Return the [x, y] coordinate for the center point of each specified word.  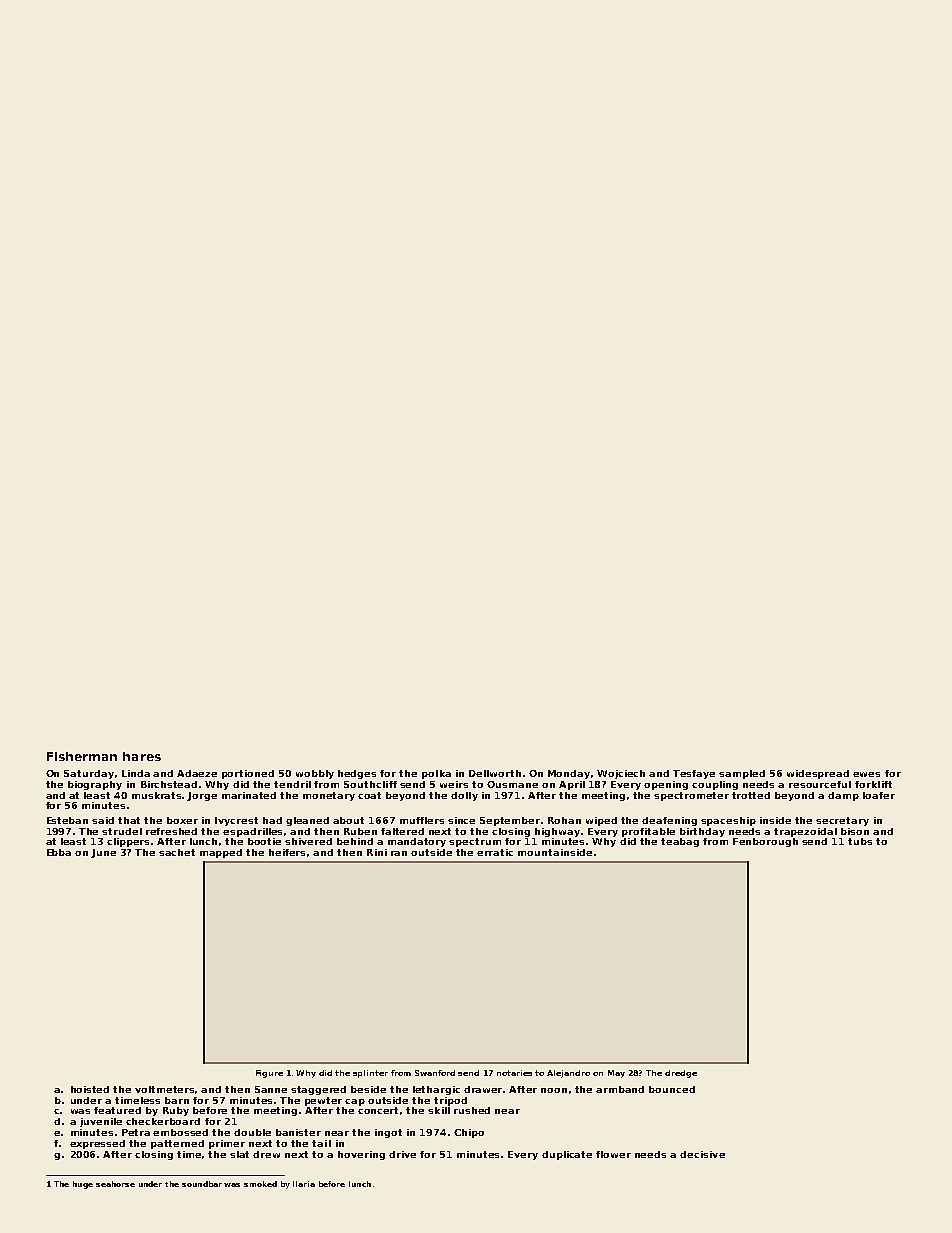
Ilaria [304, 1184]
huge [83, 1185]
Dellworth [495, 773]
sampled [742, 774]
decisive [702, 1154]
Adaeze [197, 773]
